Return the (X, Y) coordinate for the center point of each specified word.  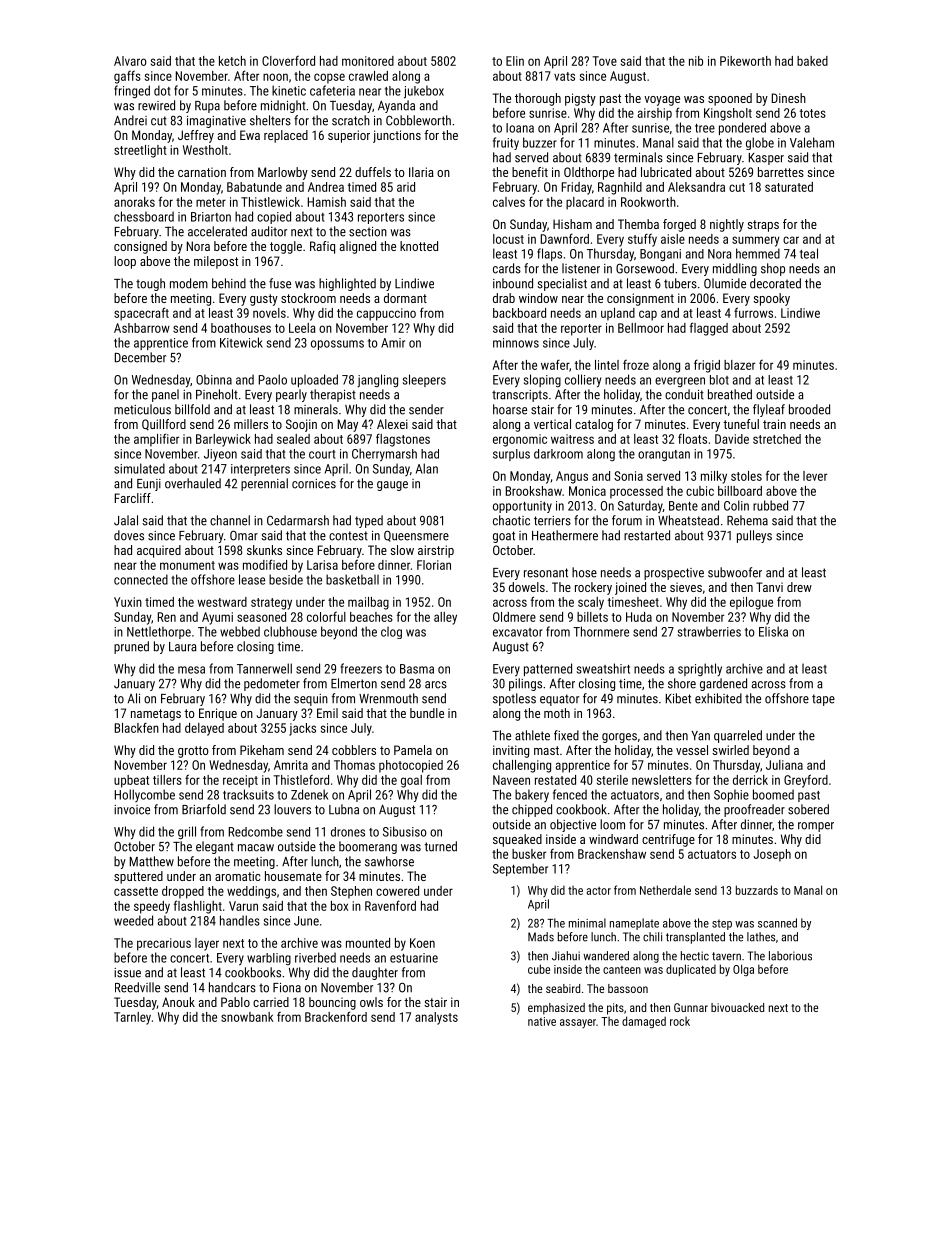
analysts (436, 1018)
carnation (202, 172)
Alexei (392, 424)
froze (636, 365)
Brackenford (336, 1016)
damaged (644, 1022)
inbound (513, 283)
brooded (809, 409)
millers (251, 424)
